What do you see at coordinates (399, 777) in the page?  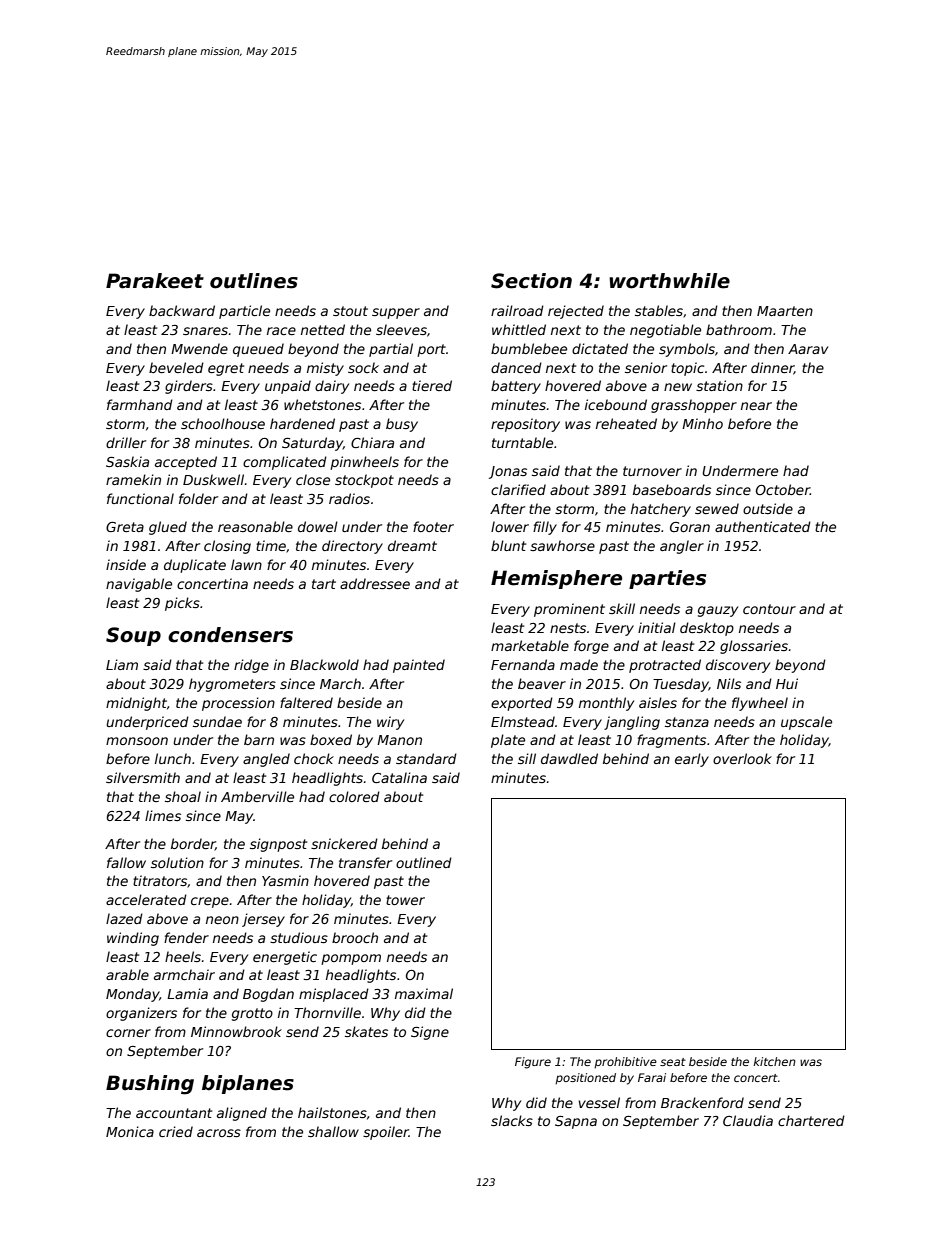 I see `Catalina` at bounding box center [399, 777].
